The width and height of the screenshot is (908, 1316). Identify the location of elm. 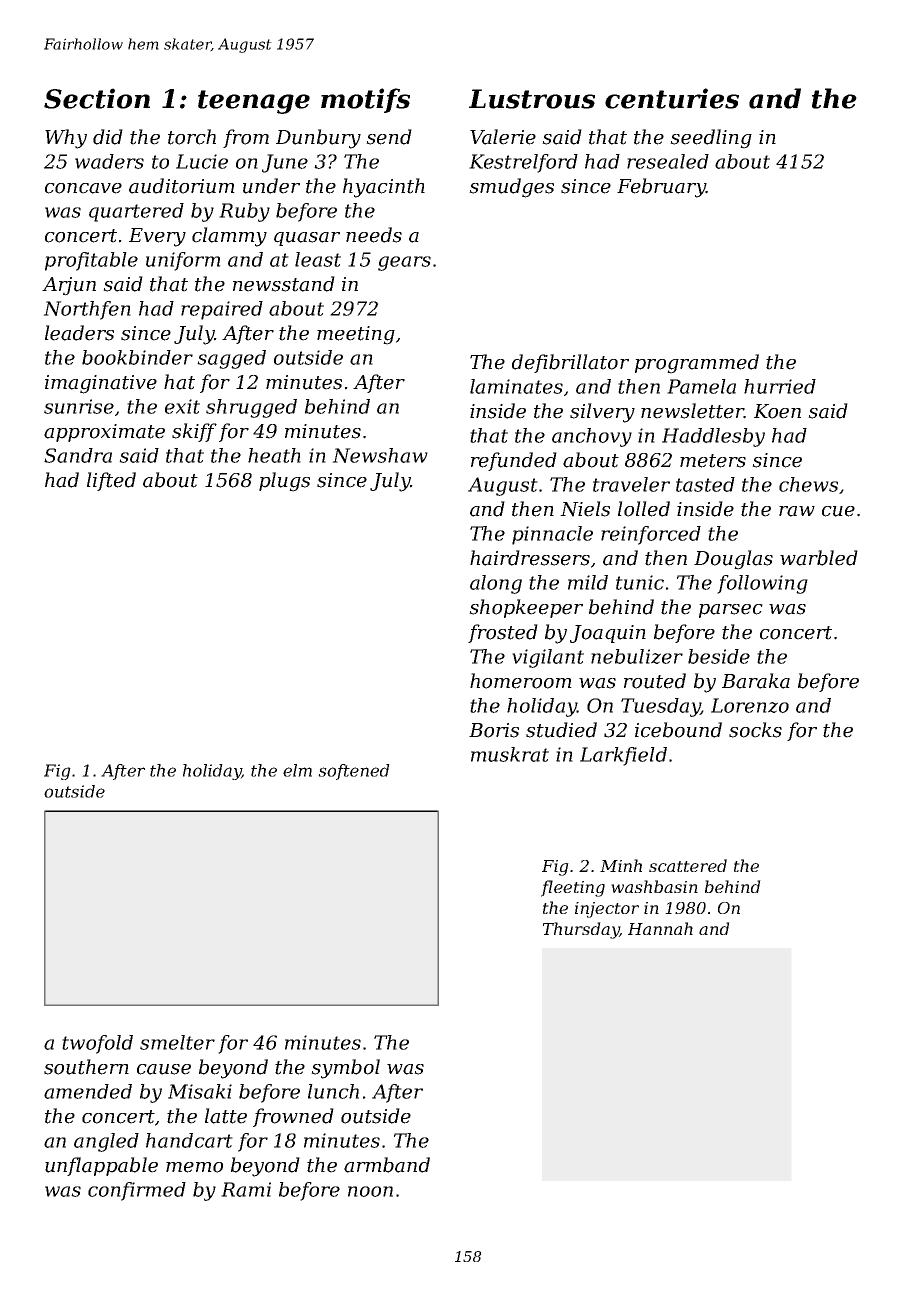
(297, 770).
